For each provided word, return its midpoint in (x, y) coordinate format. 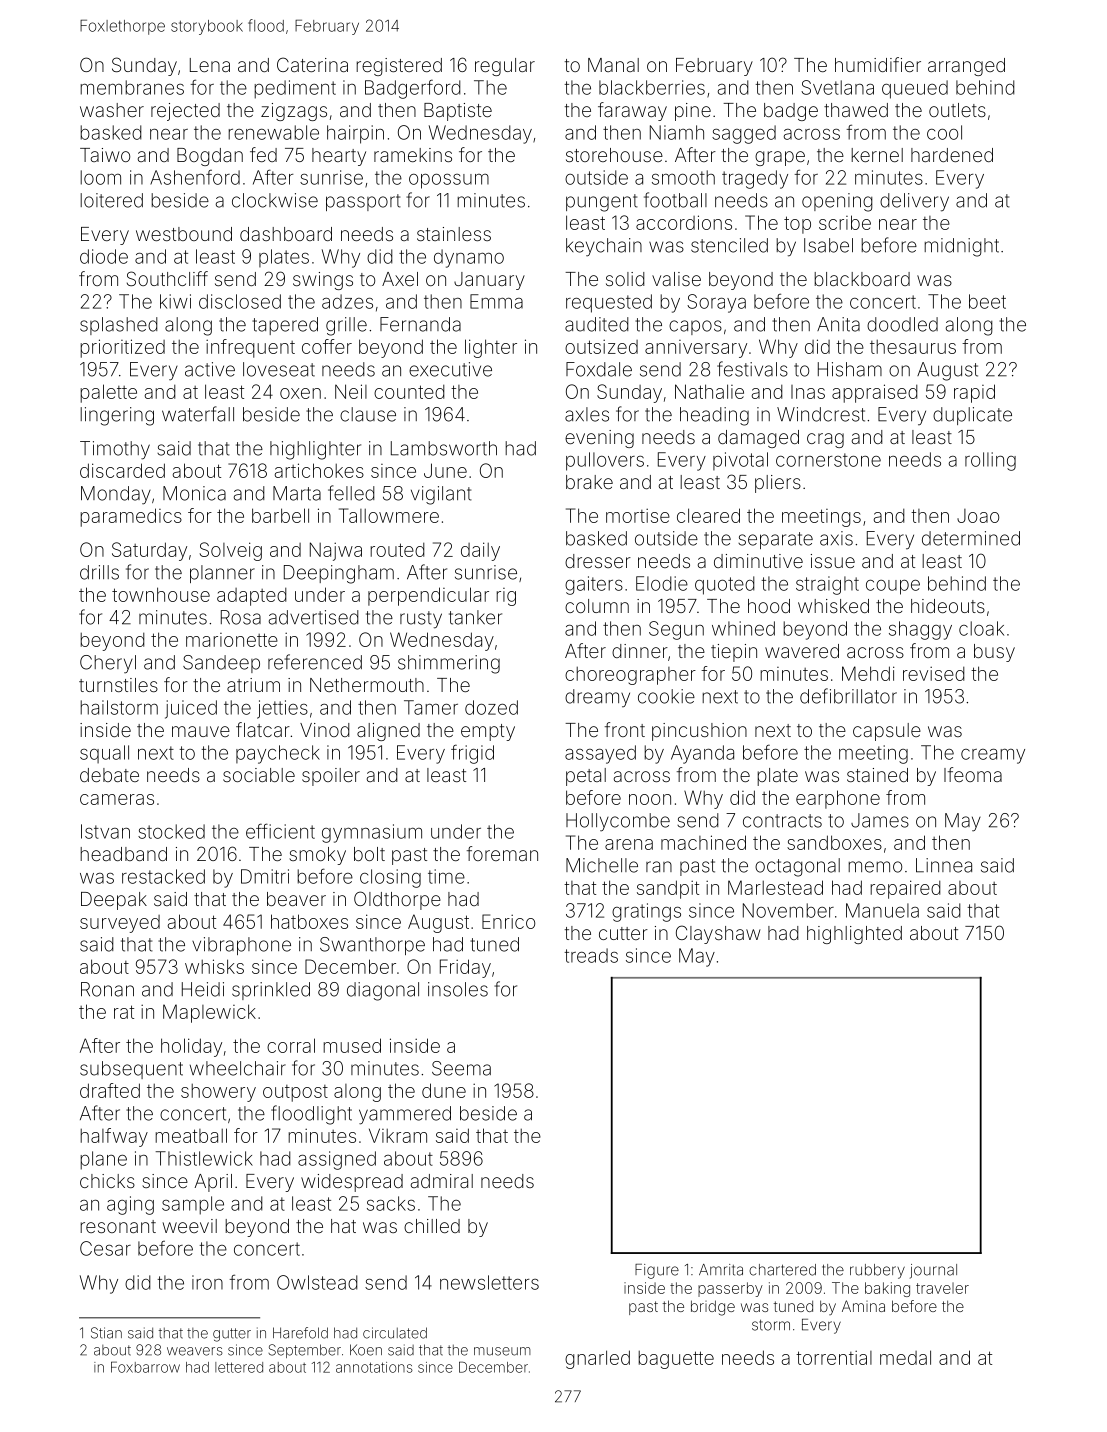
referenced (315, 662)
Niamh (677, 132)
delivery (914, 202)
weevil (190, 1226)
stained (877, 775)
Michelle (602, 865)
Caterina (312, 64)
